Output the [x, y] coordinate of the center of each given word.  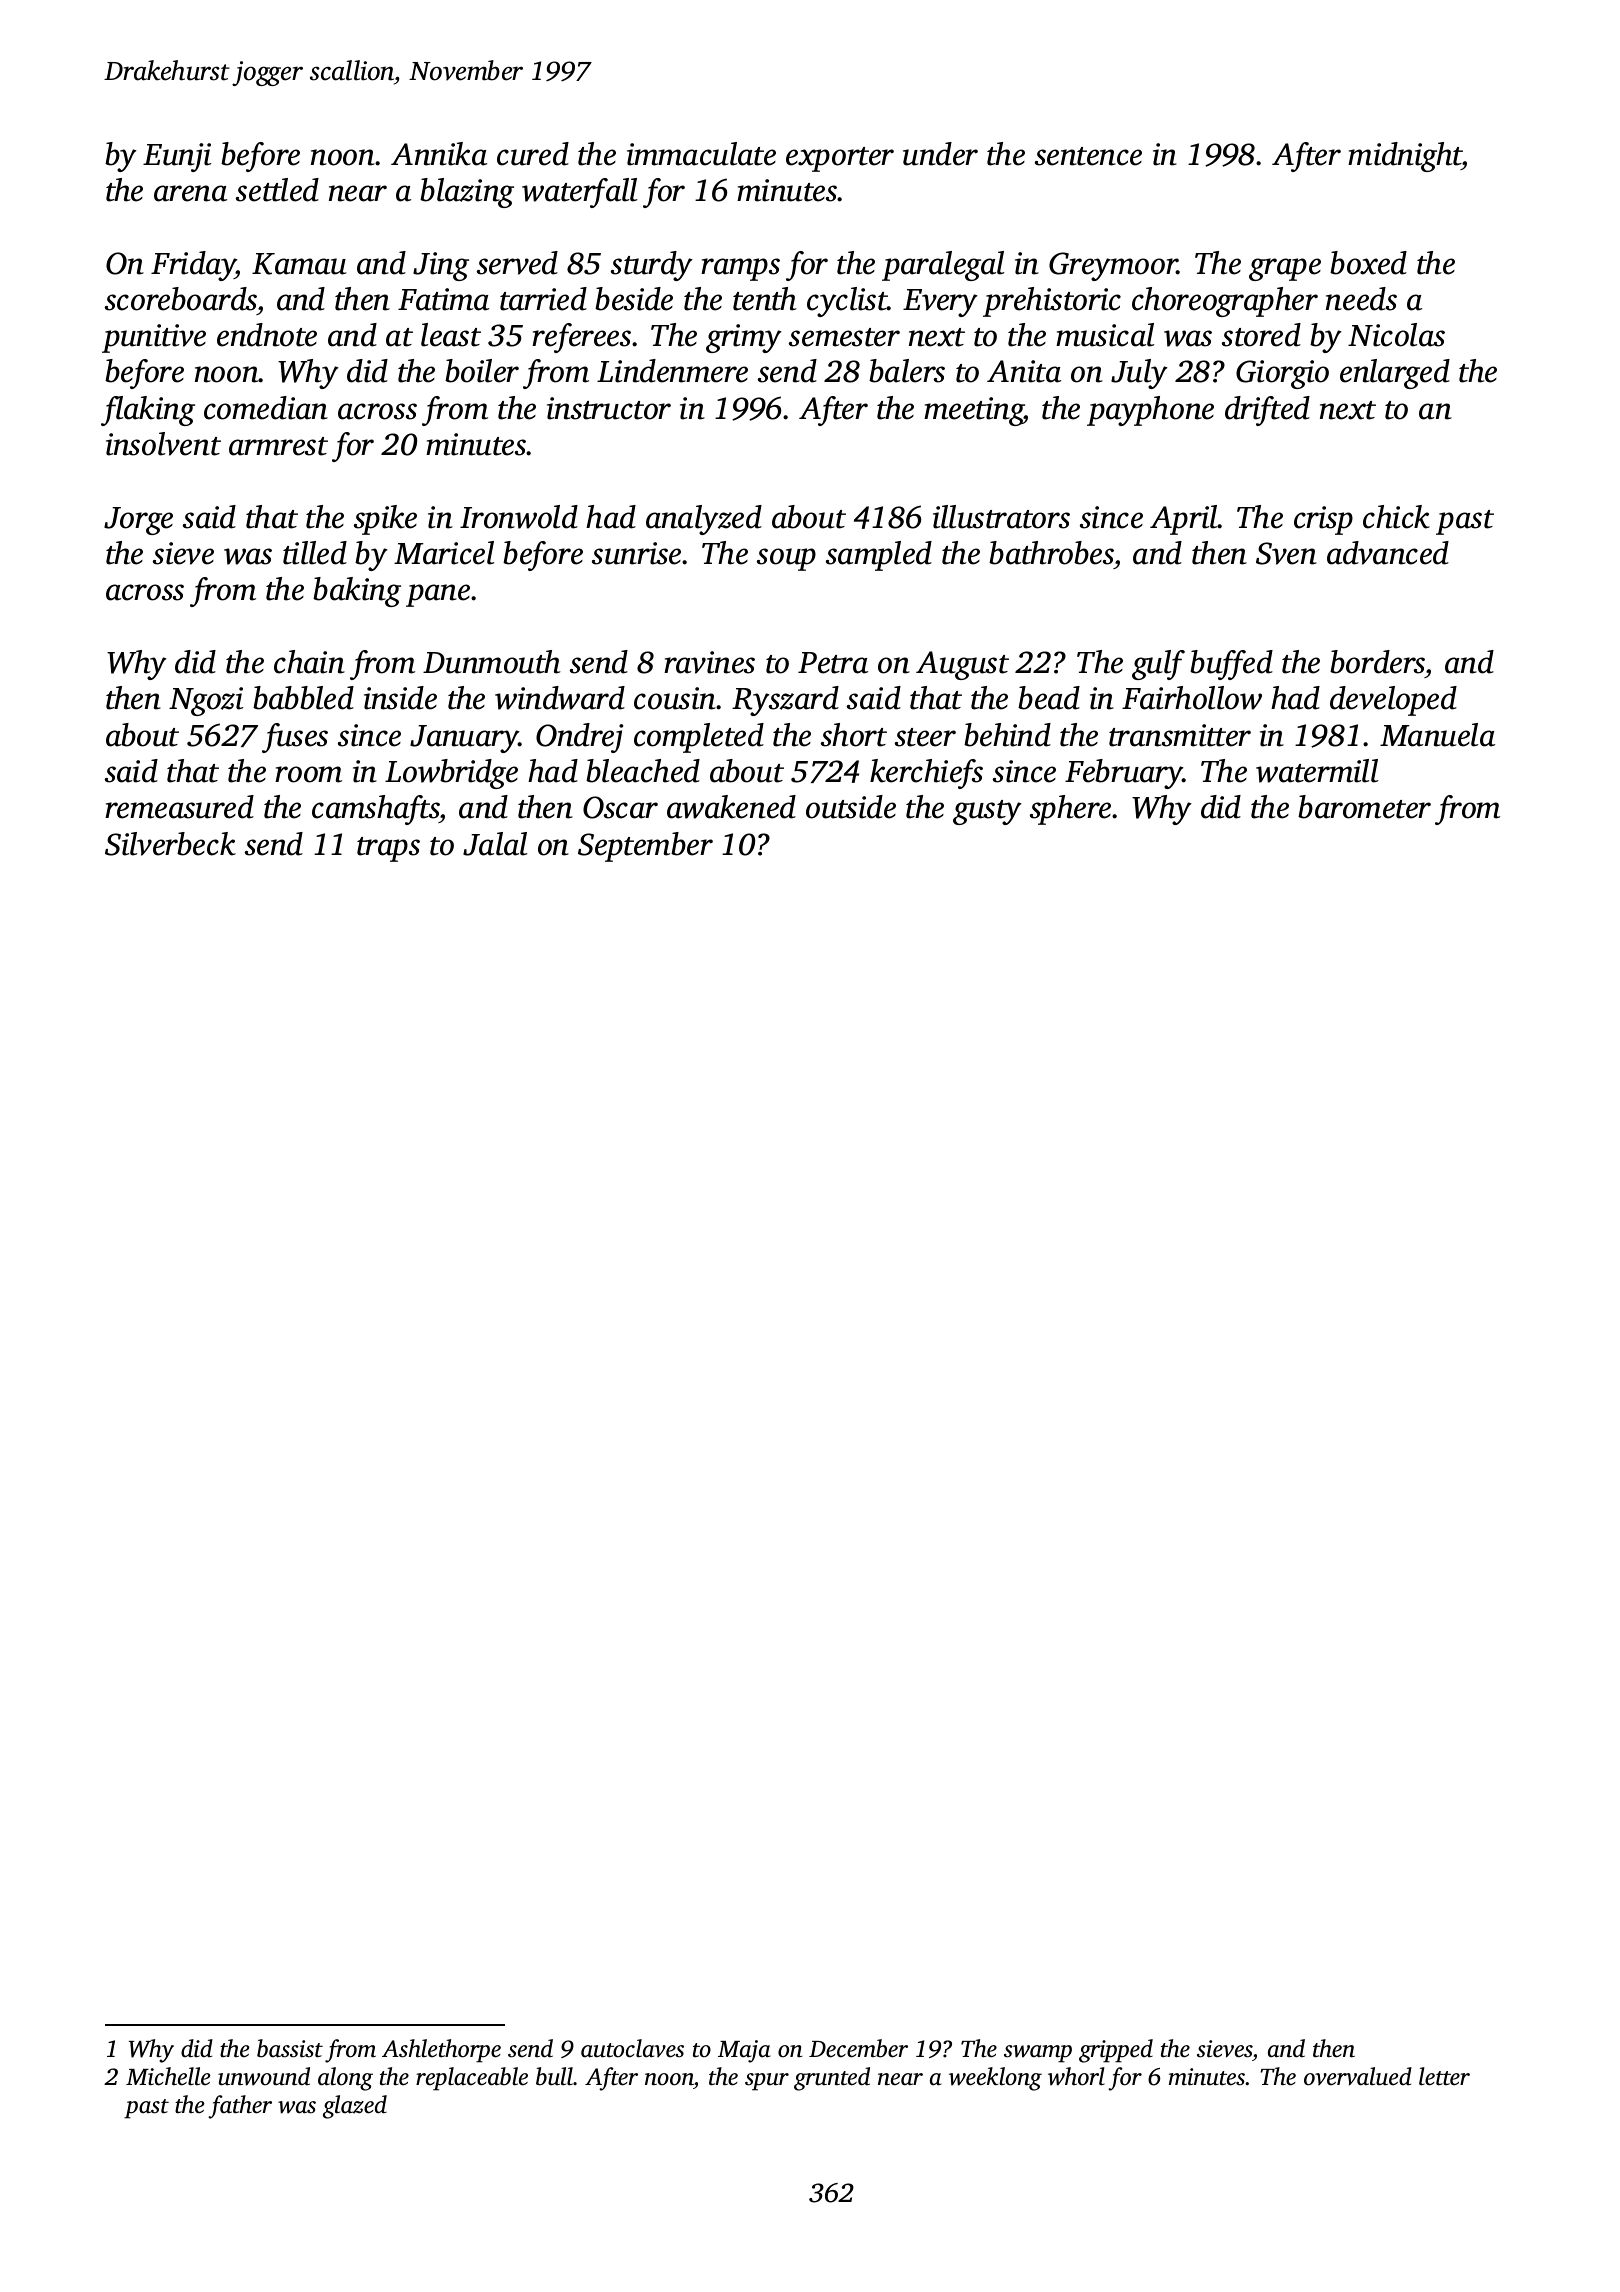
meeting [974, 411]
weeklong [995, 2079]
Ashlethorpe [441, 2051]
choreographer [1225, 302]
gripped [1116, 2051]
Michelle [168, 2076]
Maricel [444, 553]
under [940, 154]
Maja [744, 2051]
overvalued [1358, 2076]
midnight [1405, 157]
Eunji [177, 157]
